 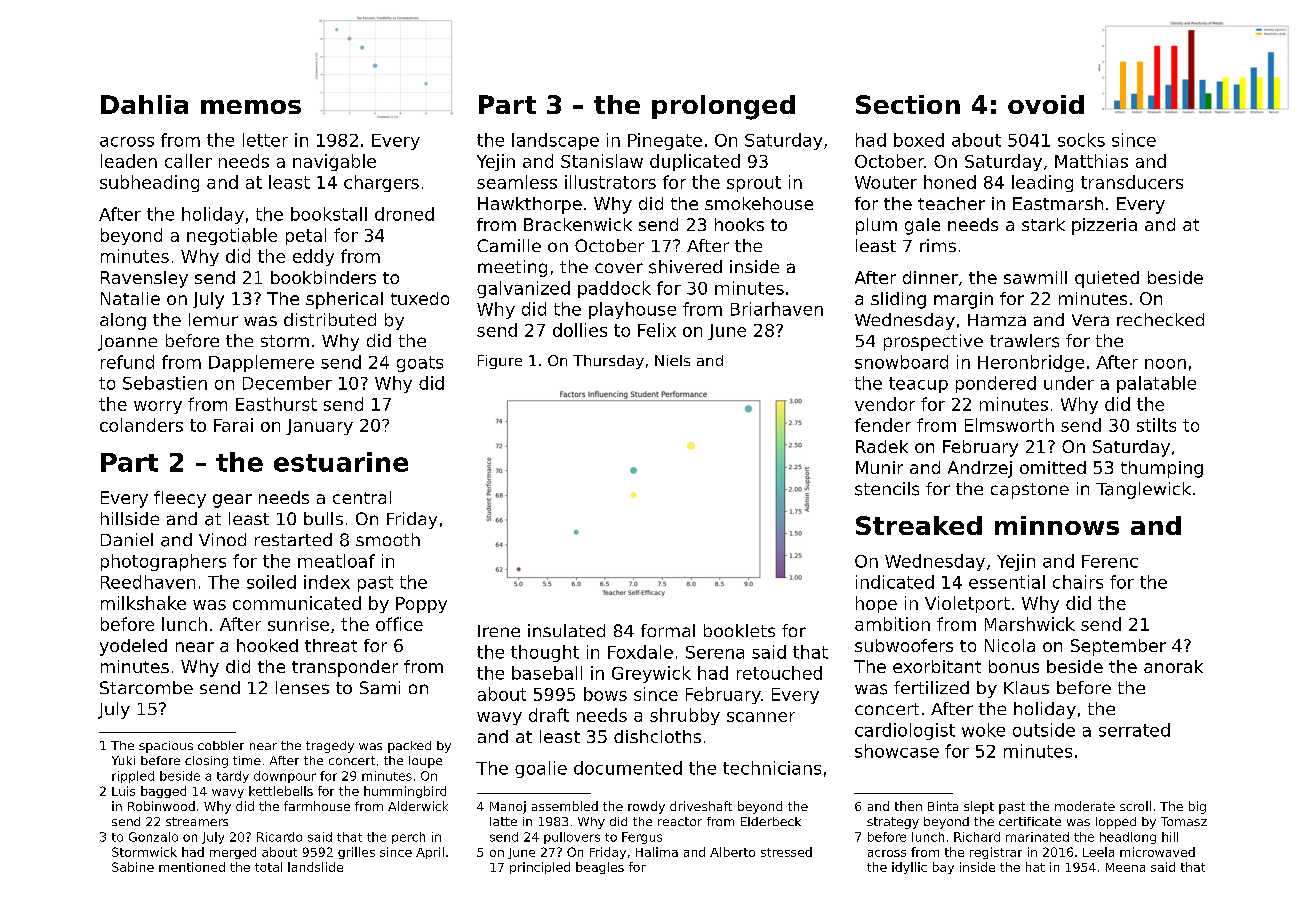 What do you see at coordinates (879, 467) in the screenshot?
I see `Munir` at bounding box center [879, 467].
